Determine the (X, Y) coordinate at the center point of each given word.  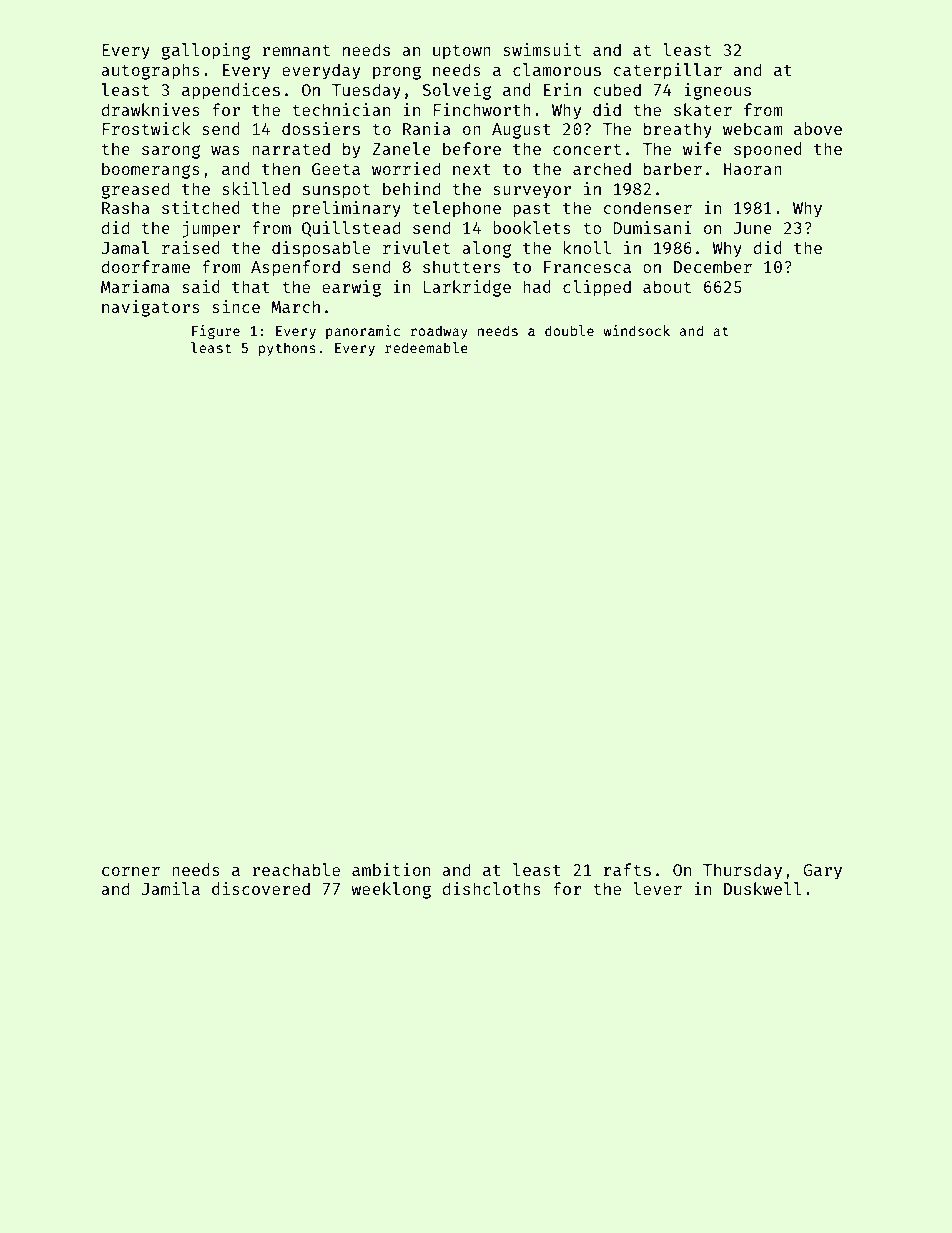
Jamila (171, 888)
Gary (822, 872)
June (753, 228)
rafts (627, 869)
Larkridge (467, 288)
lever (657, 888)
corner (131, 871)
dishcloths (491, 888)
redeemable (426, 347)
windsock (636, 330)
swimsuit (542, 49)
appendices (231, 91)
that (251, 286)
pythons (287, 349)
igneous (717, 91)
